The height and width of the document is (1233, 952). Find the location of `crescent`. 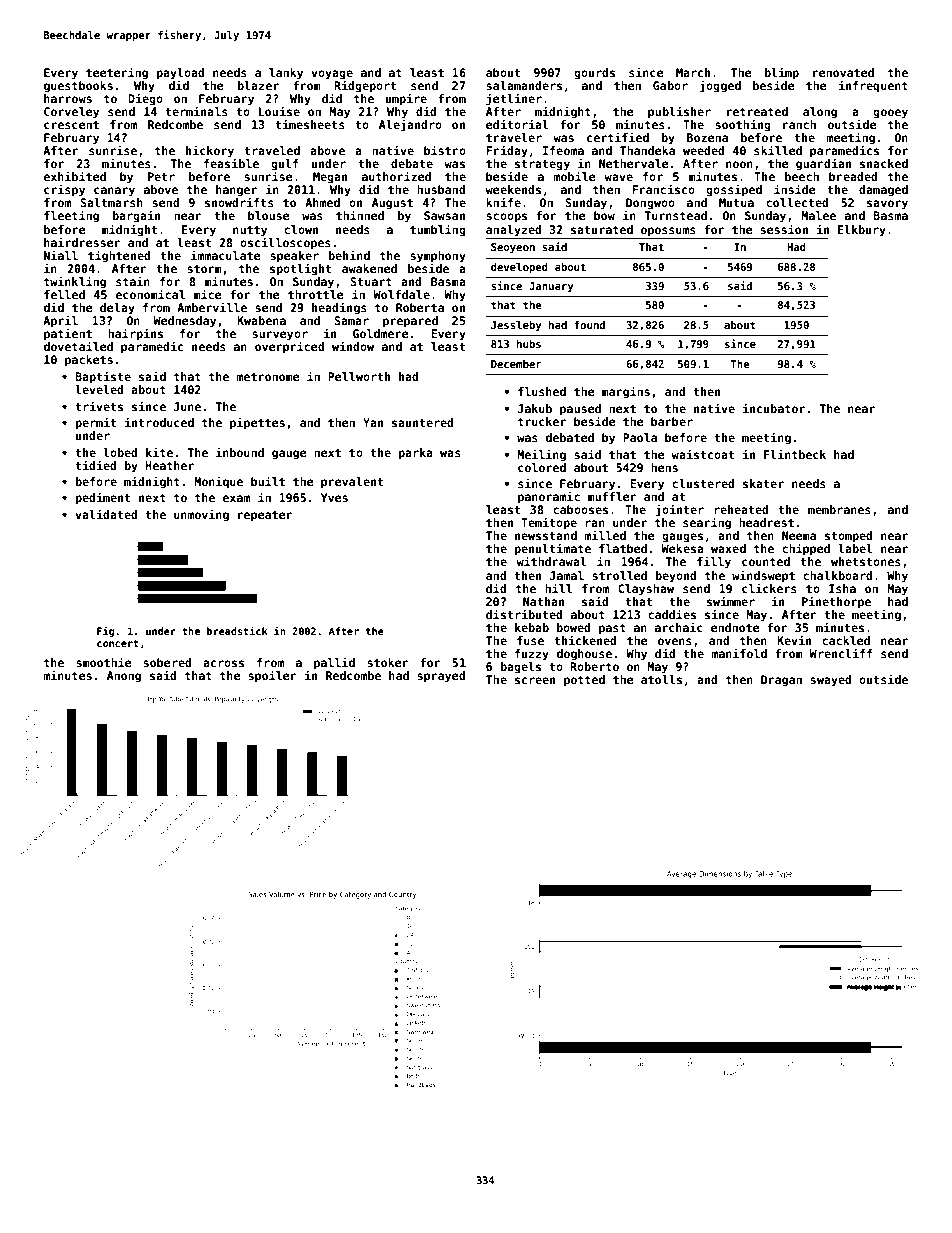

crescent is located at coordinates (71, 125).
